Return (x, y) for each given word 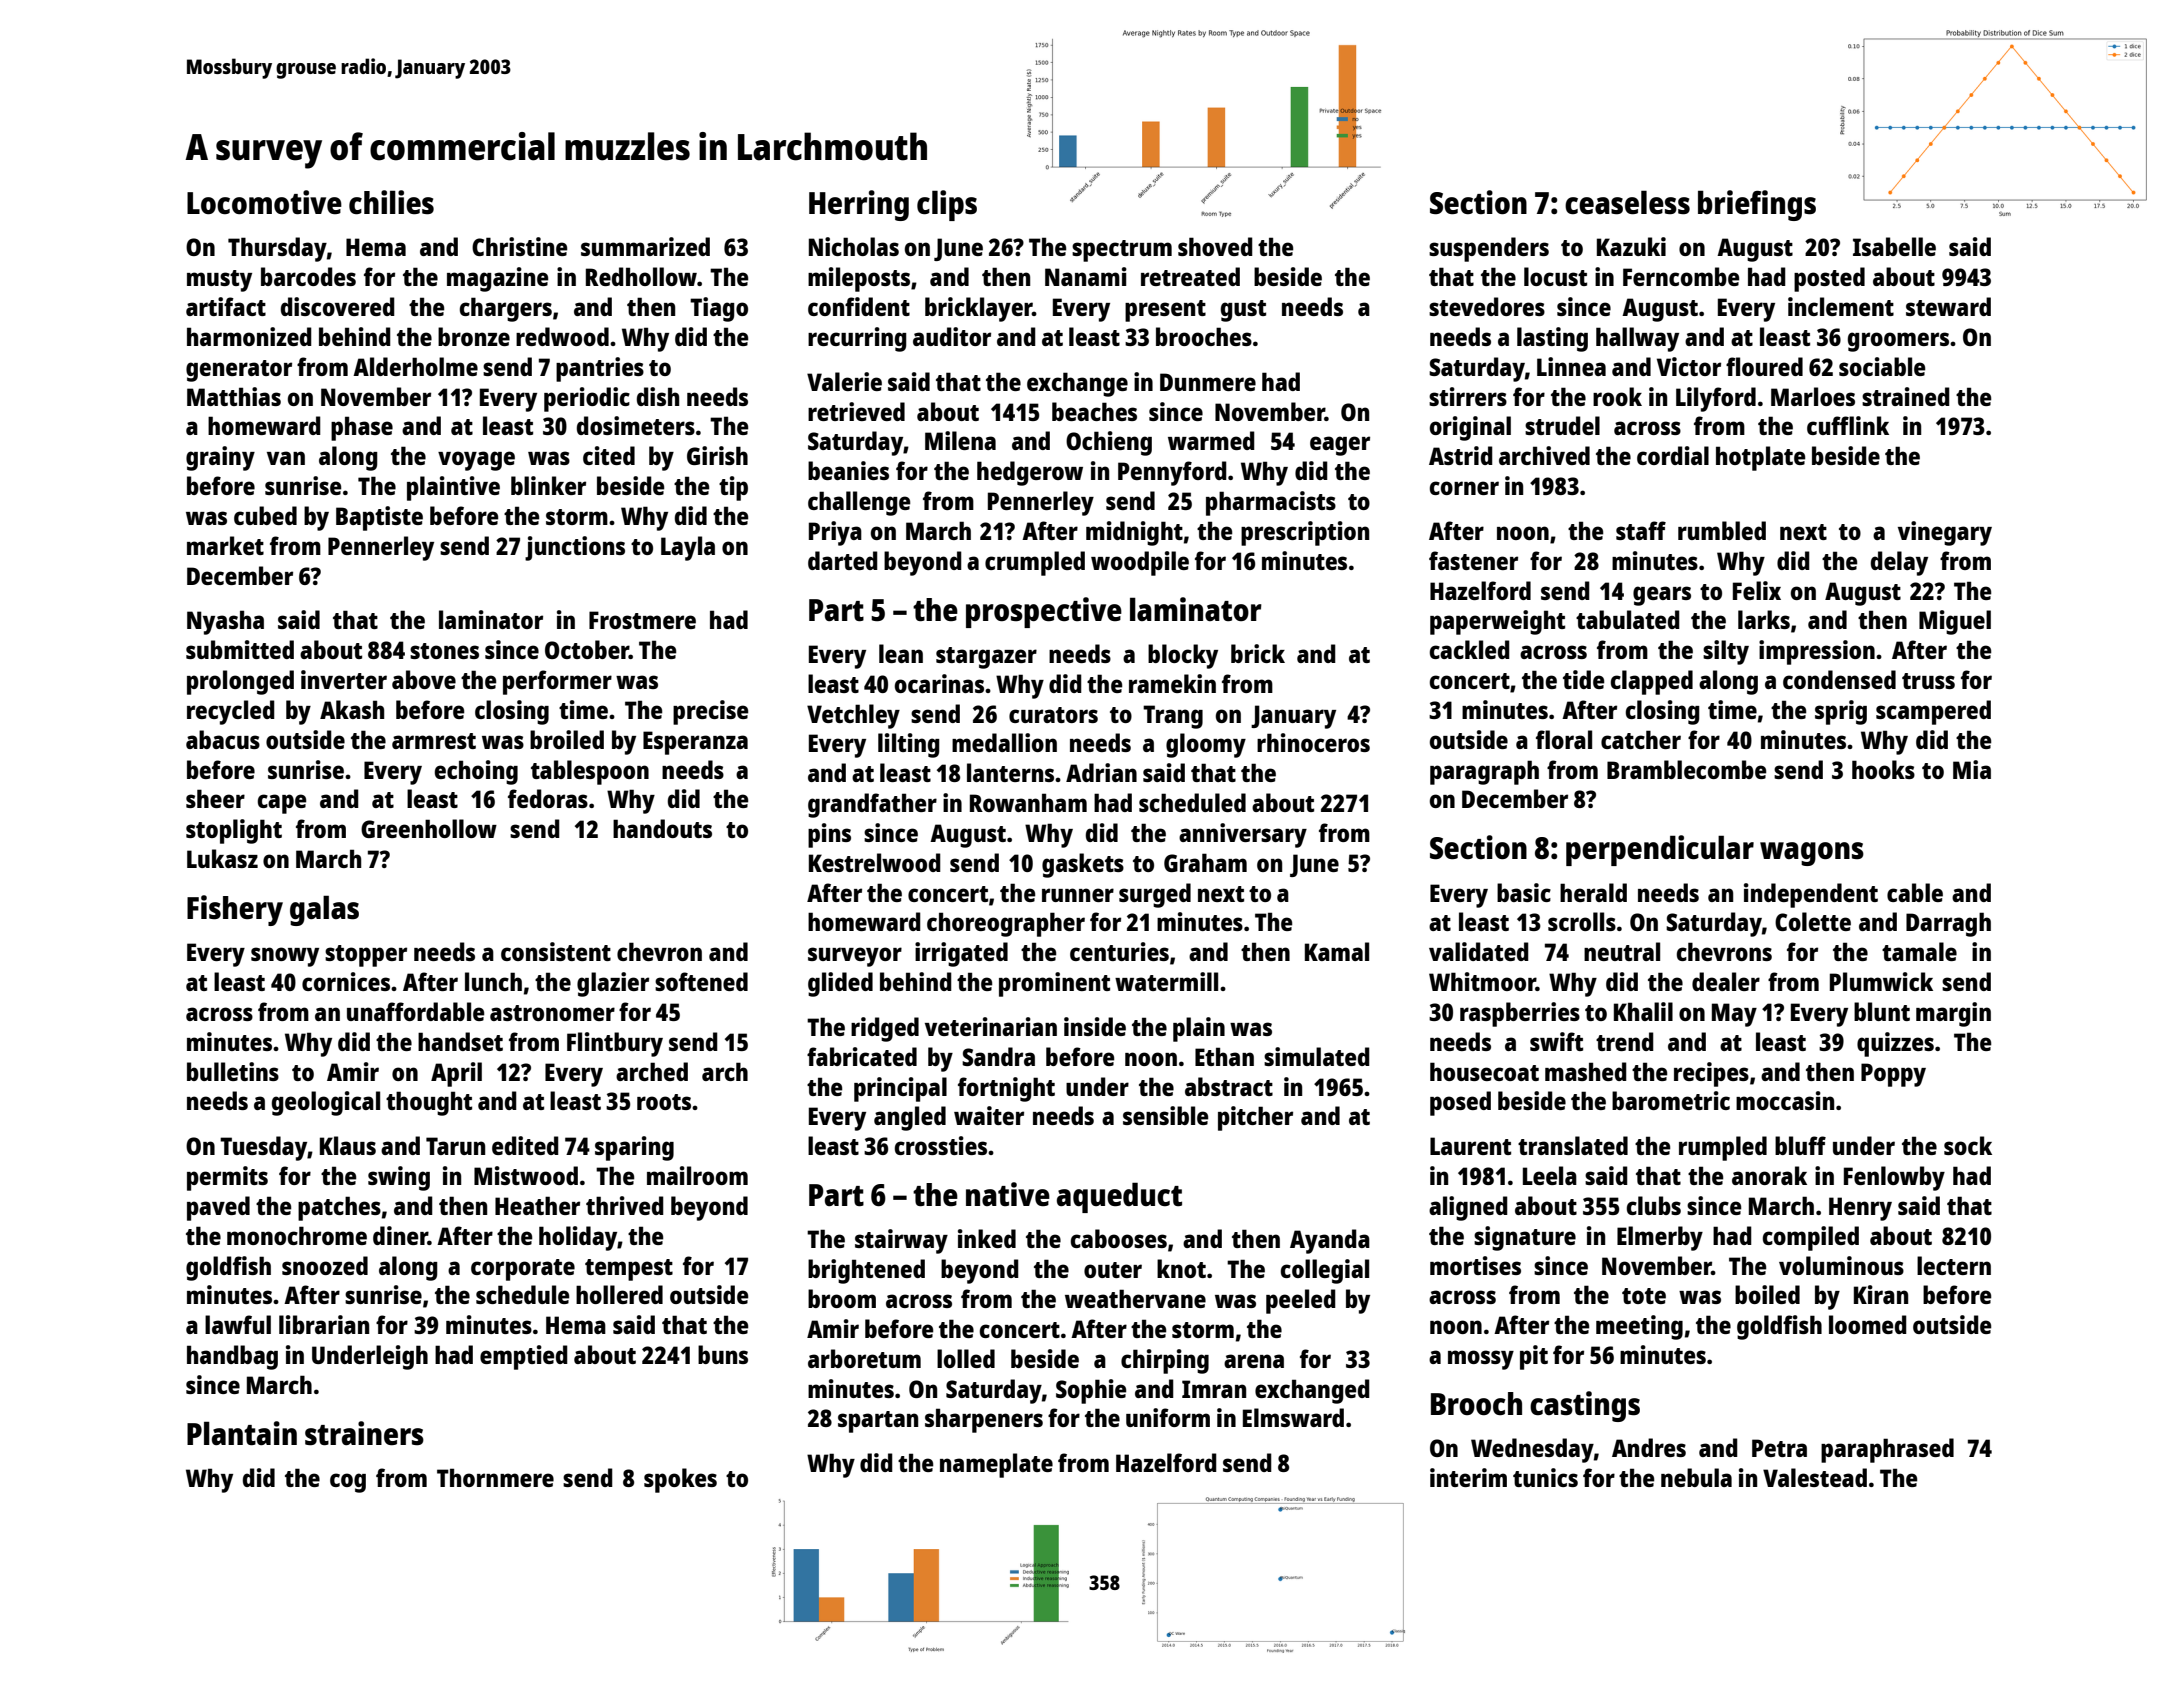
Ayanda (1330, 1241)
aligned (1468, 1208)
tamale (1919, 951)
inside (1095, 1026)
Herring (859, 205)
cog (348, 1483)
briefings (1757, 205)
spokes (680, 1480)
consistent (556, 951)
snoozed (325, 1265)
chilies (391, 202)
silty (1726, 652)
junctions (575, 548)
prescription (1305, 533)
